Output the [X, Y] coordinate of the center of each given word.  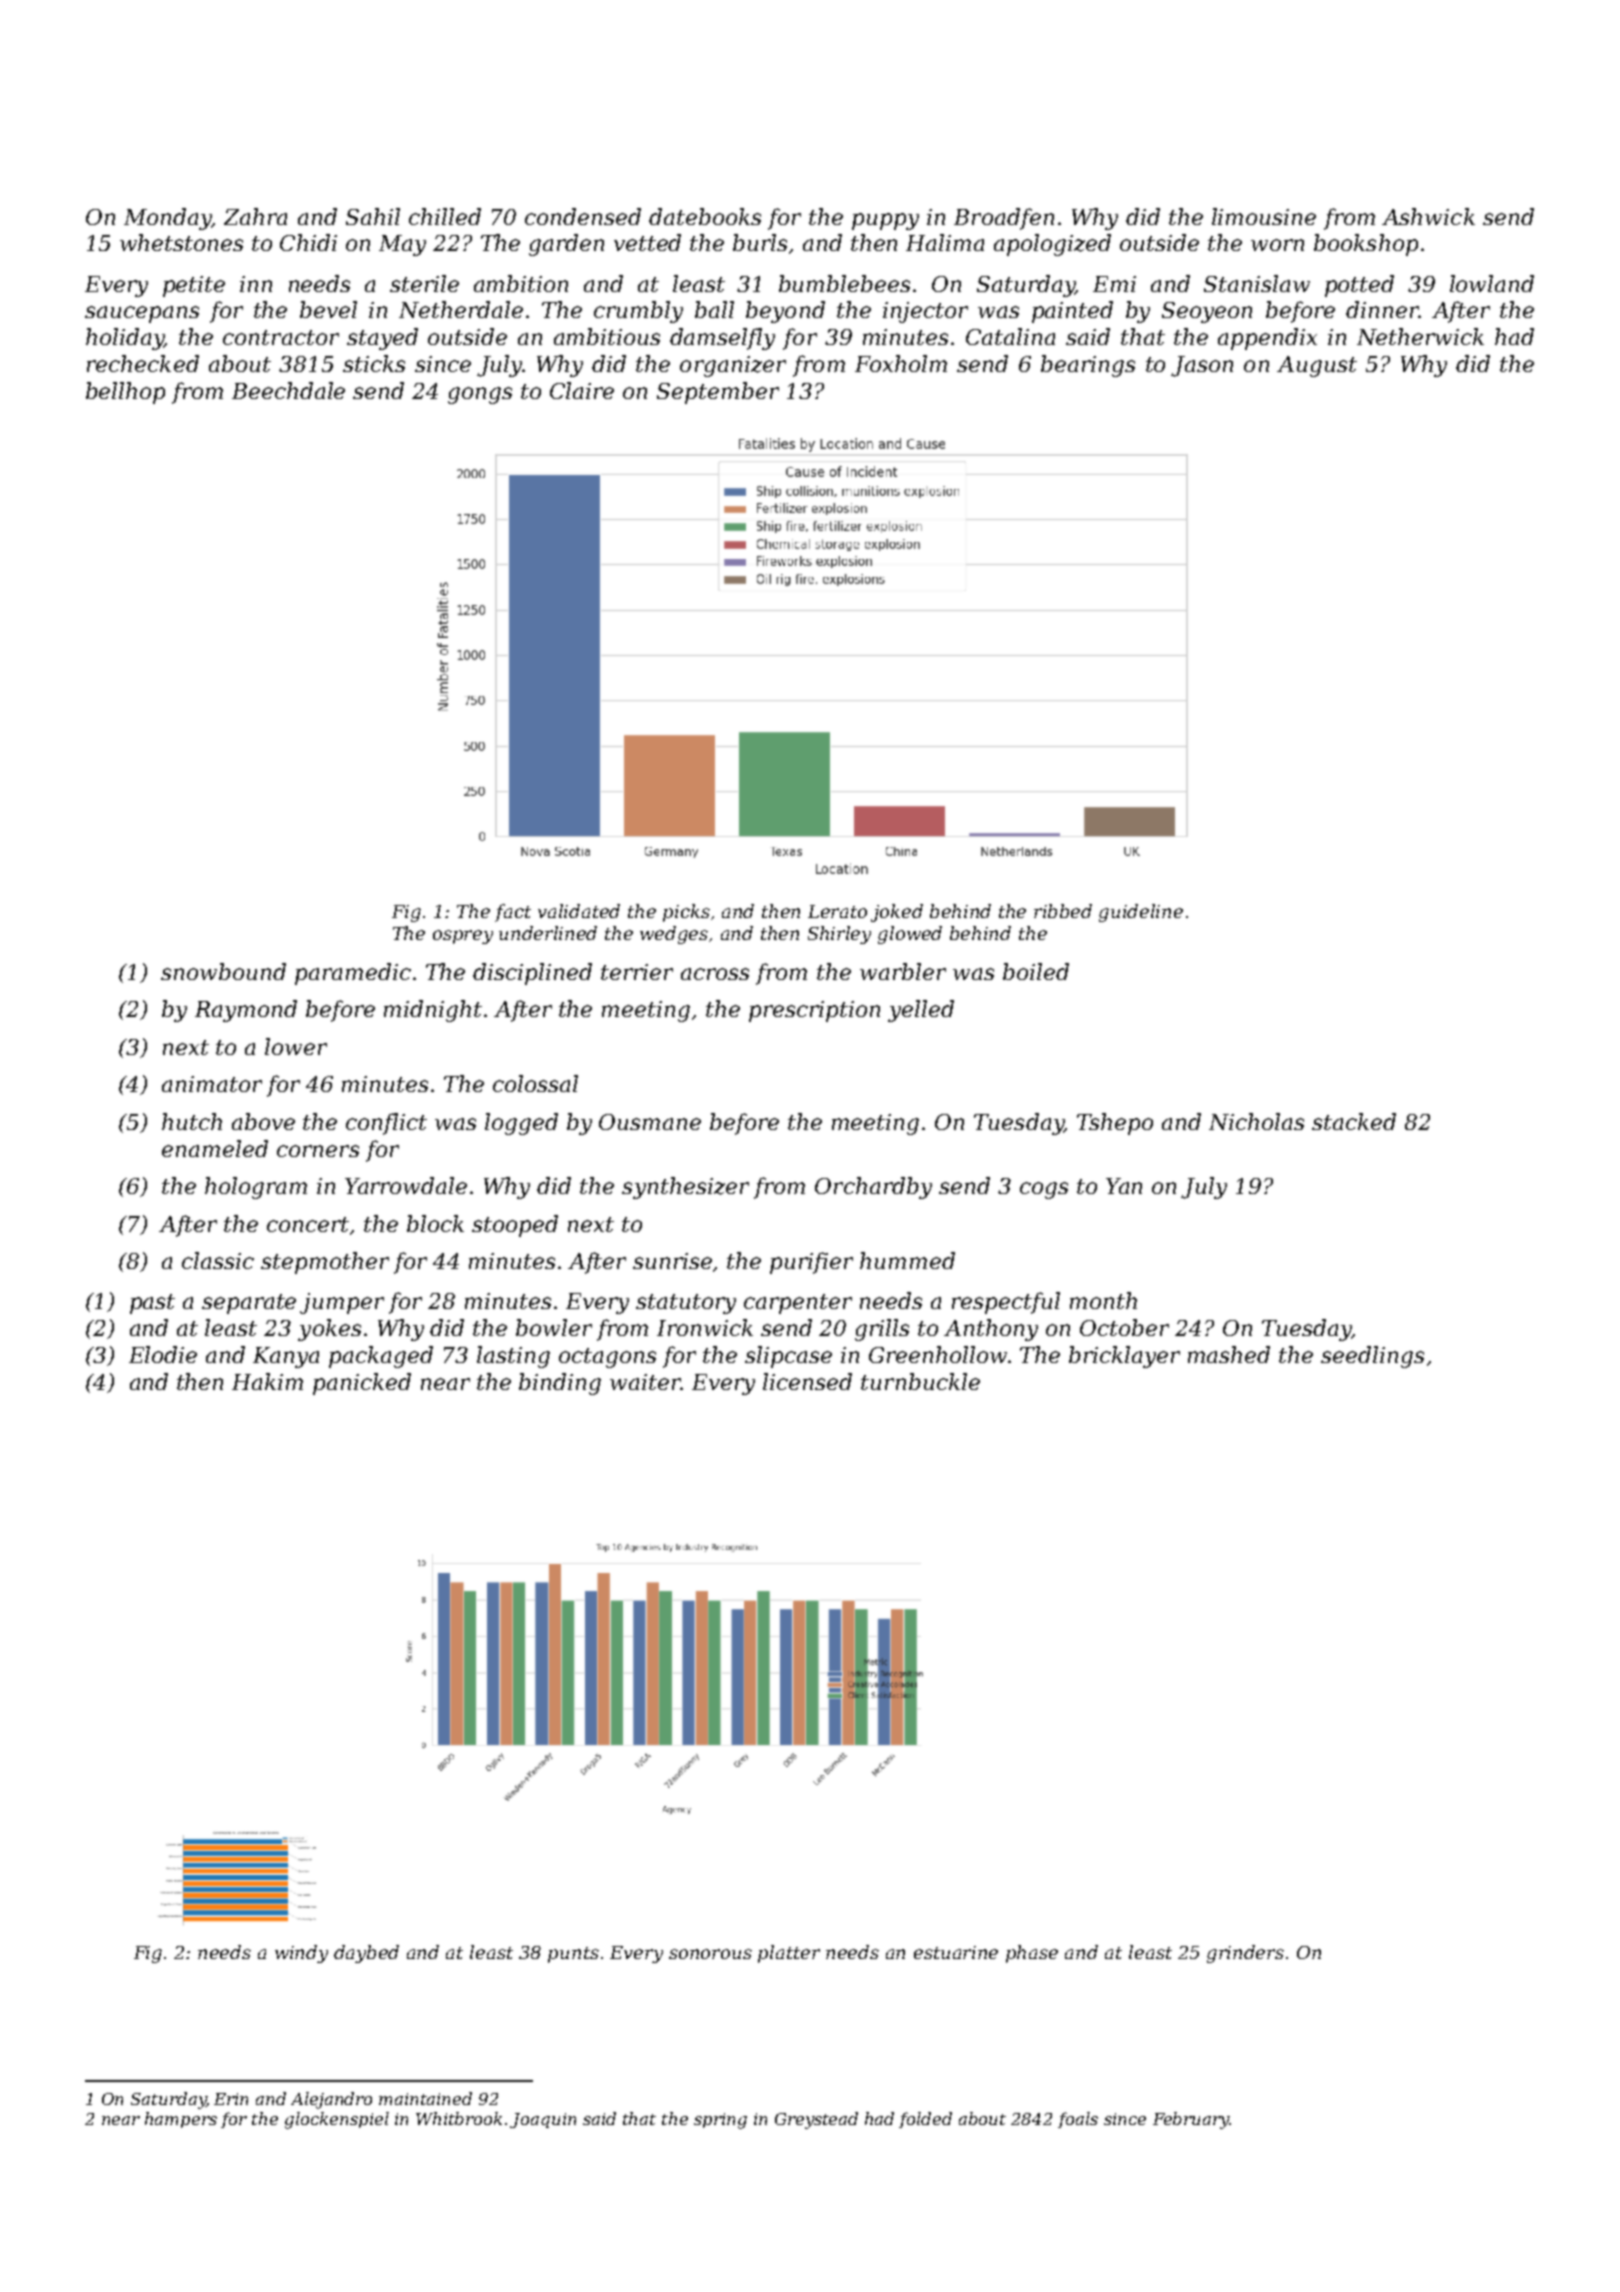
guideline [1141, 913]
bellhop [125, 393]
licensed [807, 1381]
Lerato [837, 911]
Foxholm [901, 363]
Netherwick [1420, 336]
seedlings [1372, 1357]
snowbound [223, 971]
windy [301, 1954]
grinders [1245, 1954]
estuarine [956, 1952]
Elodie [163, 1354]
